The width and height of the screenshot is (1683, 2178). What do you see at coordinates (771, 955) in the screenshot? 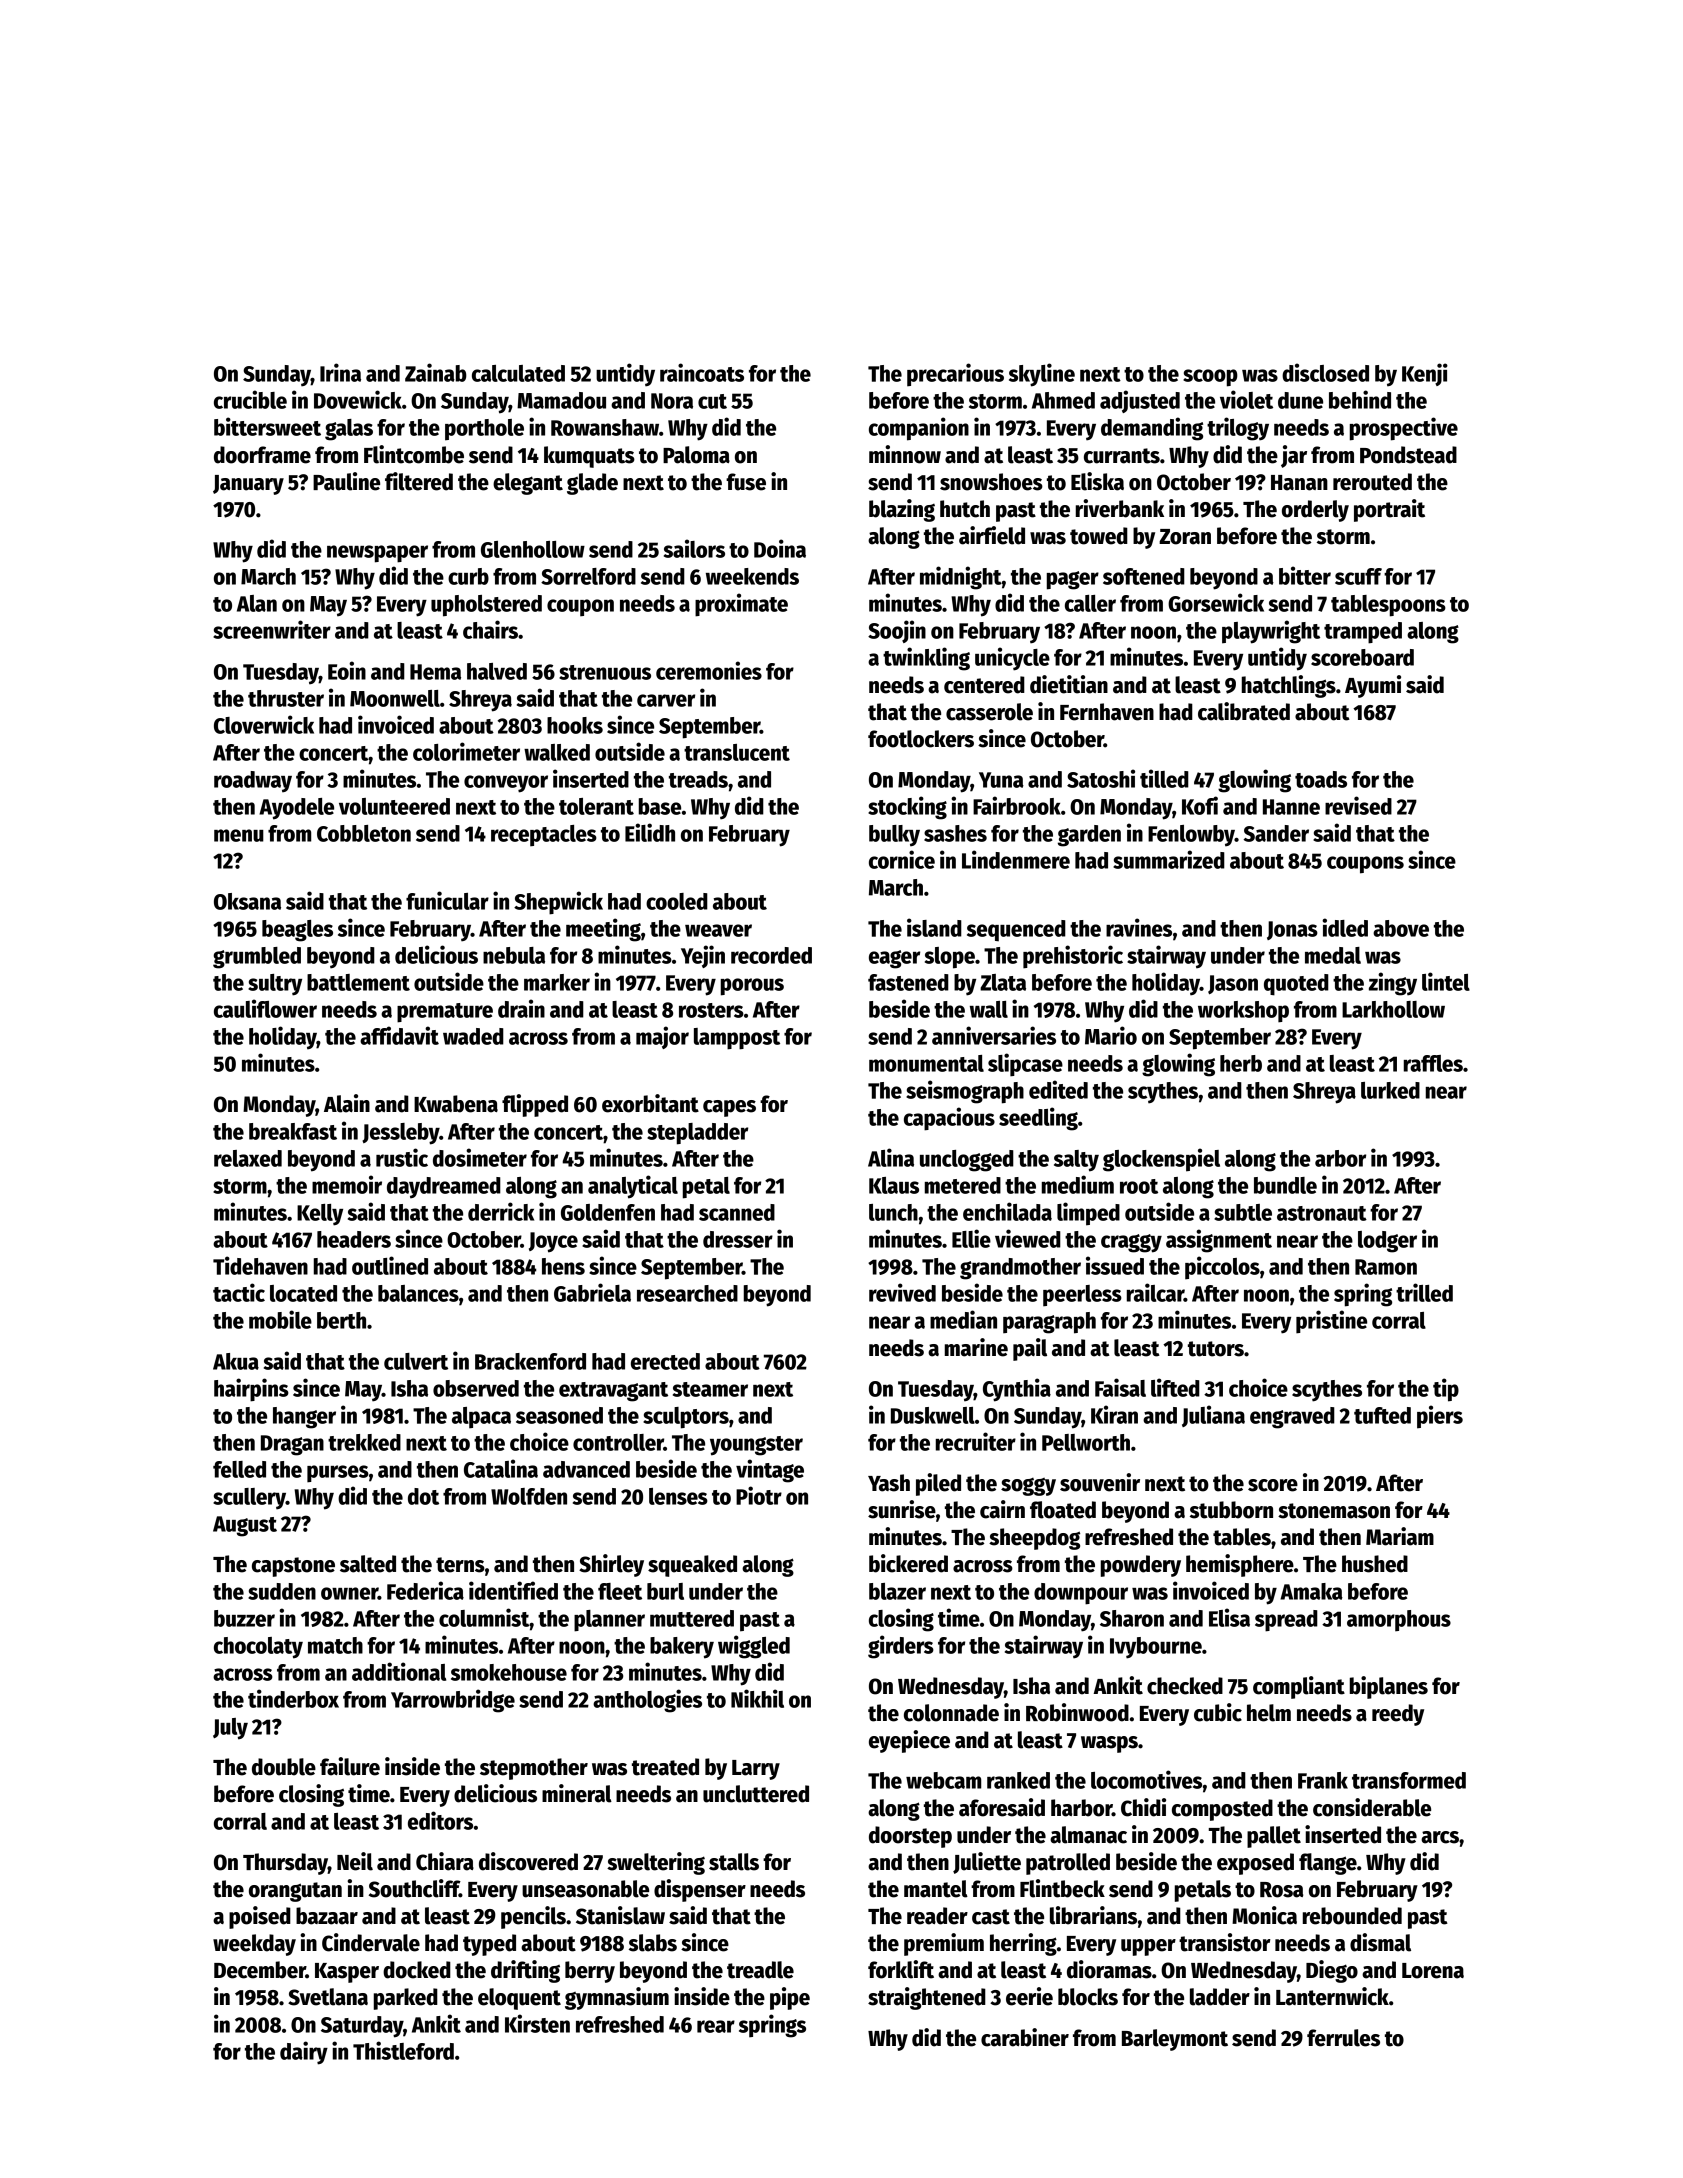
I see `recorded` at bounding box center [771, 955].
